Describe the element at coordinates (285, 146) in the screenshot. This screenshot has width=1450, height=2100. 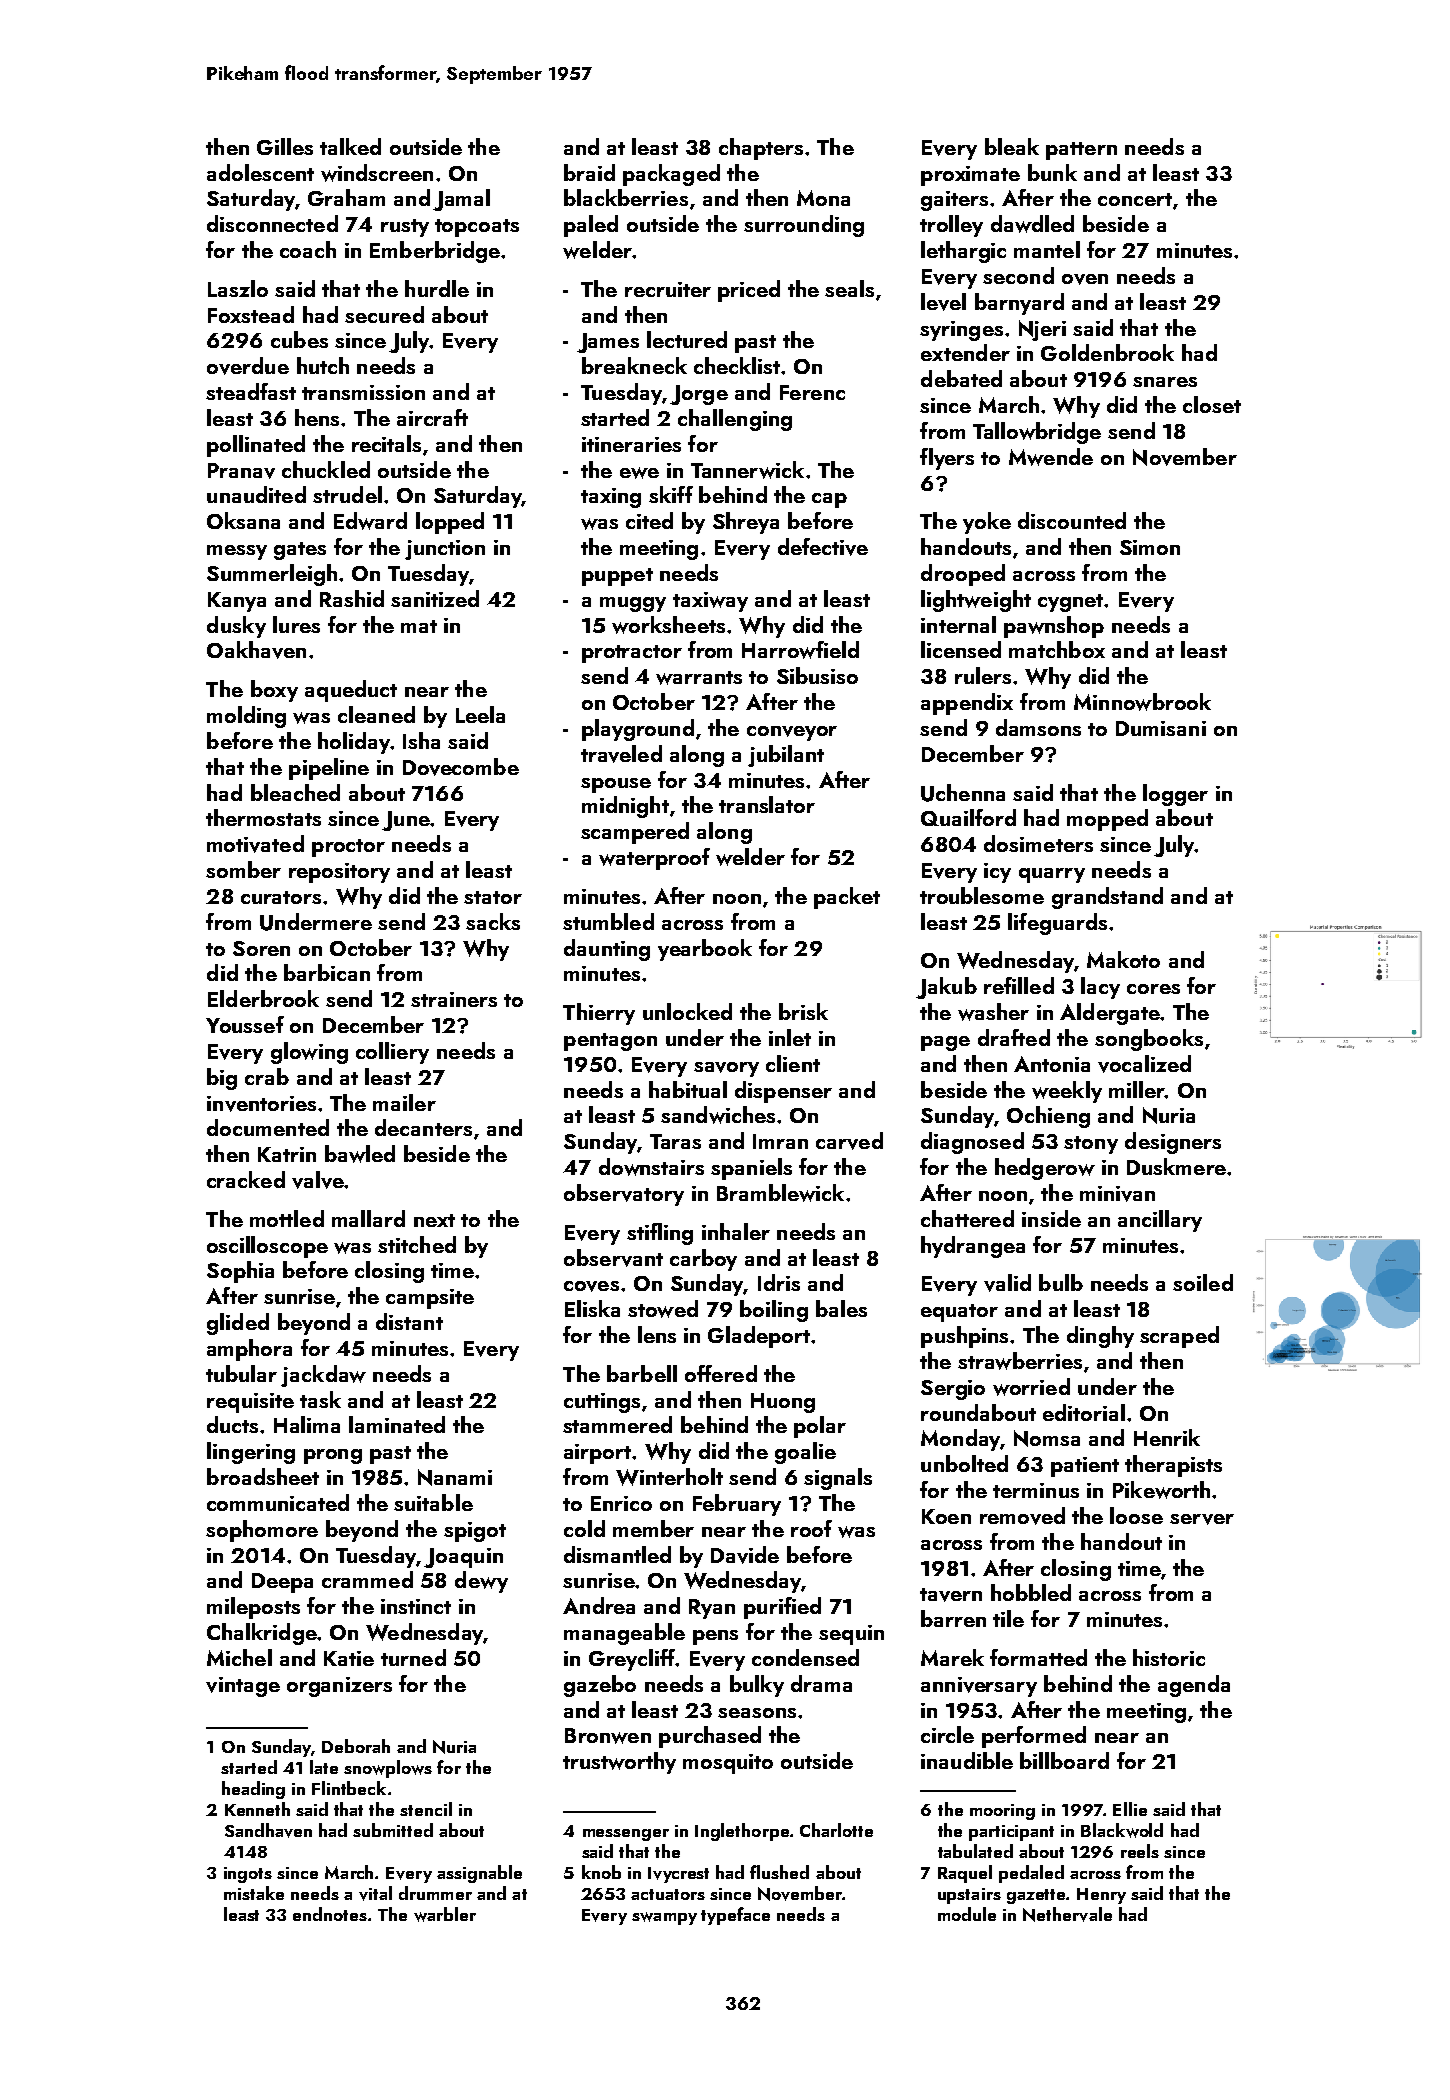
I see `Gilles` at that location.
